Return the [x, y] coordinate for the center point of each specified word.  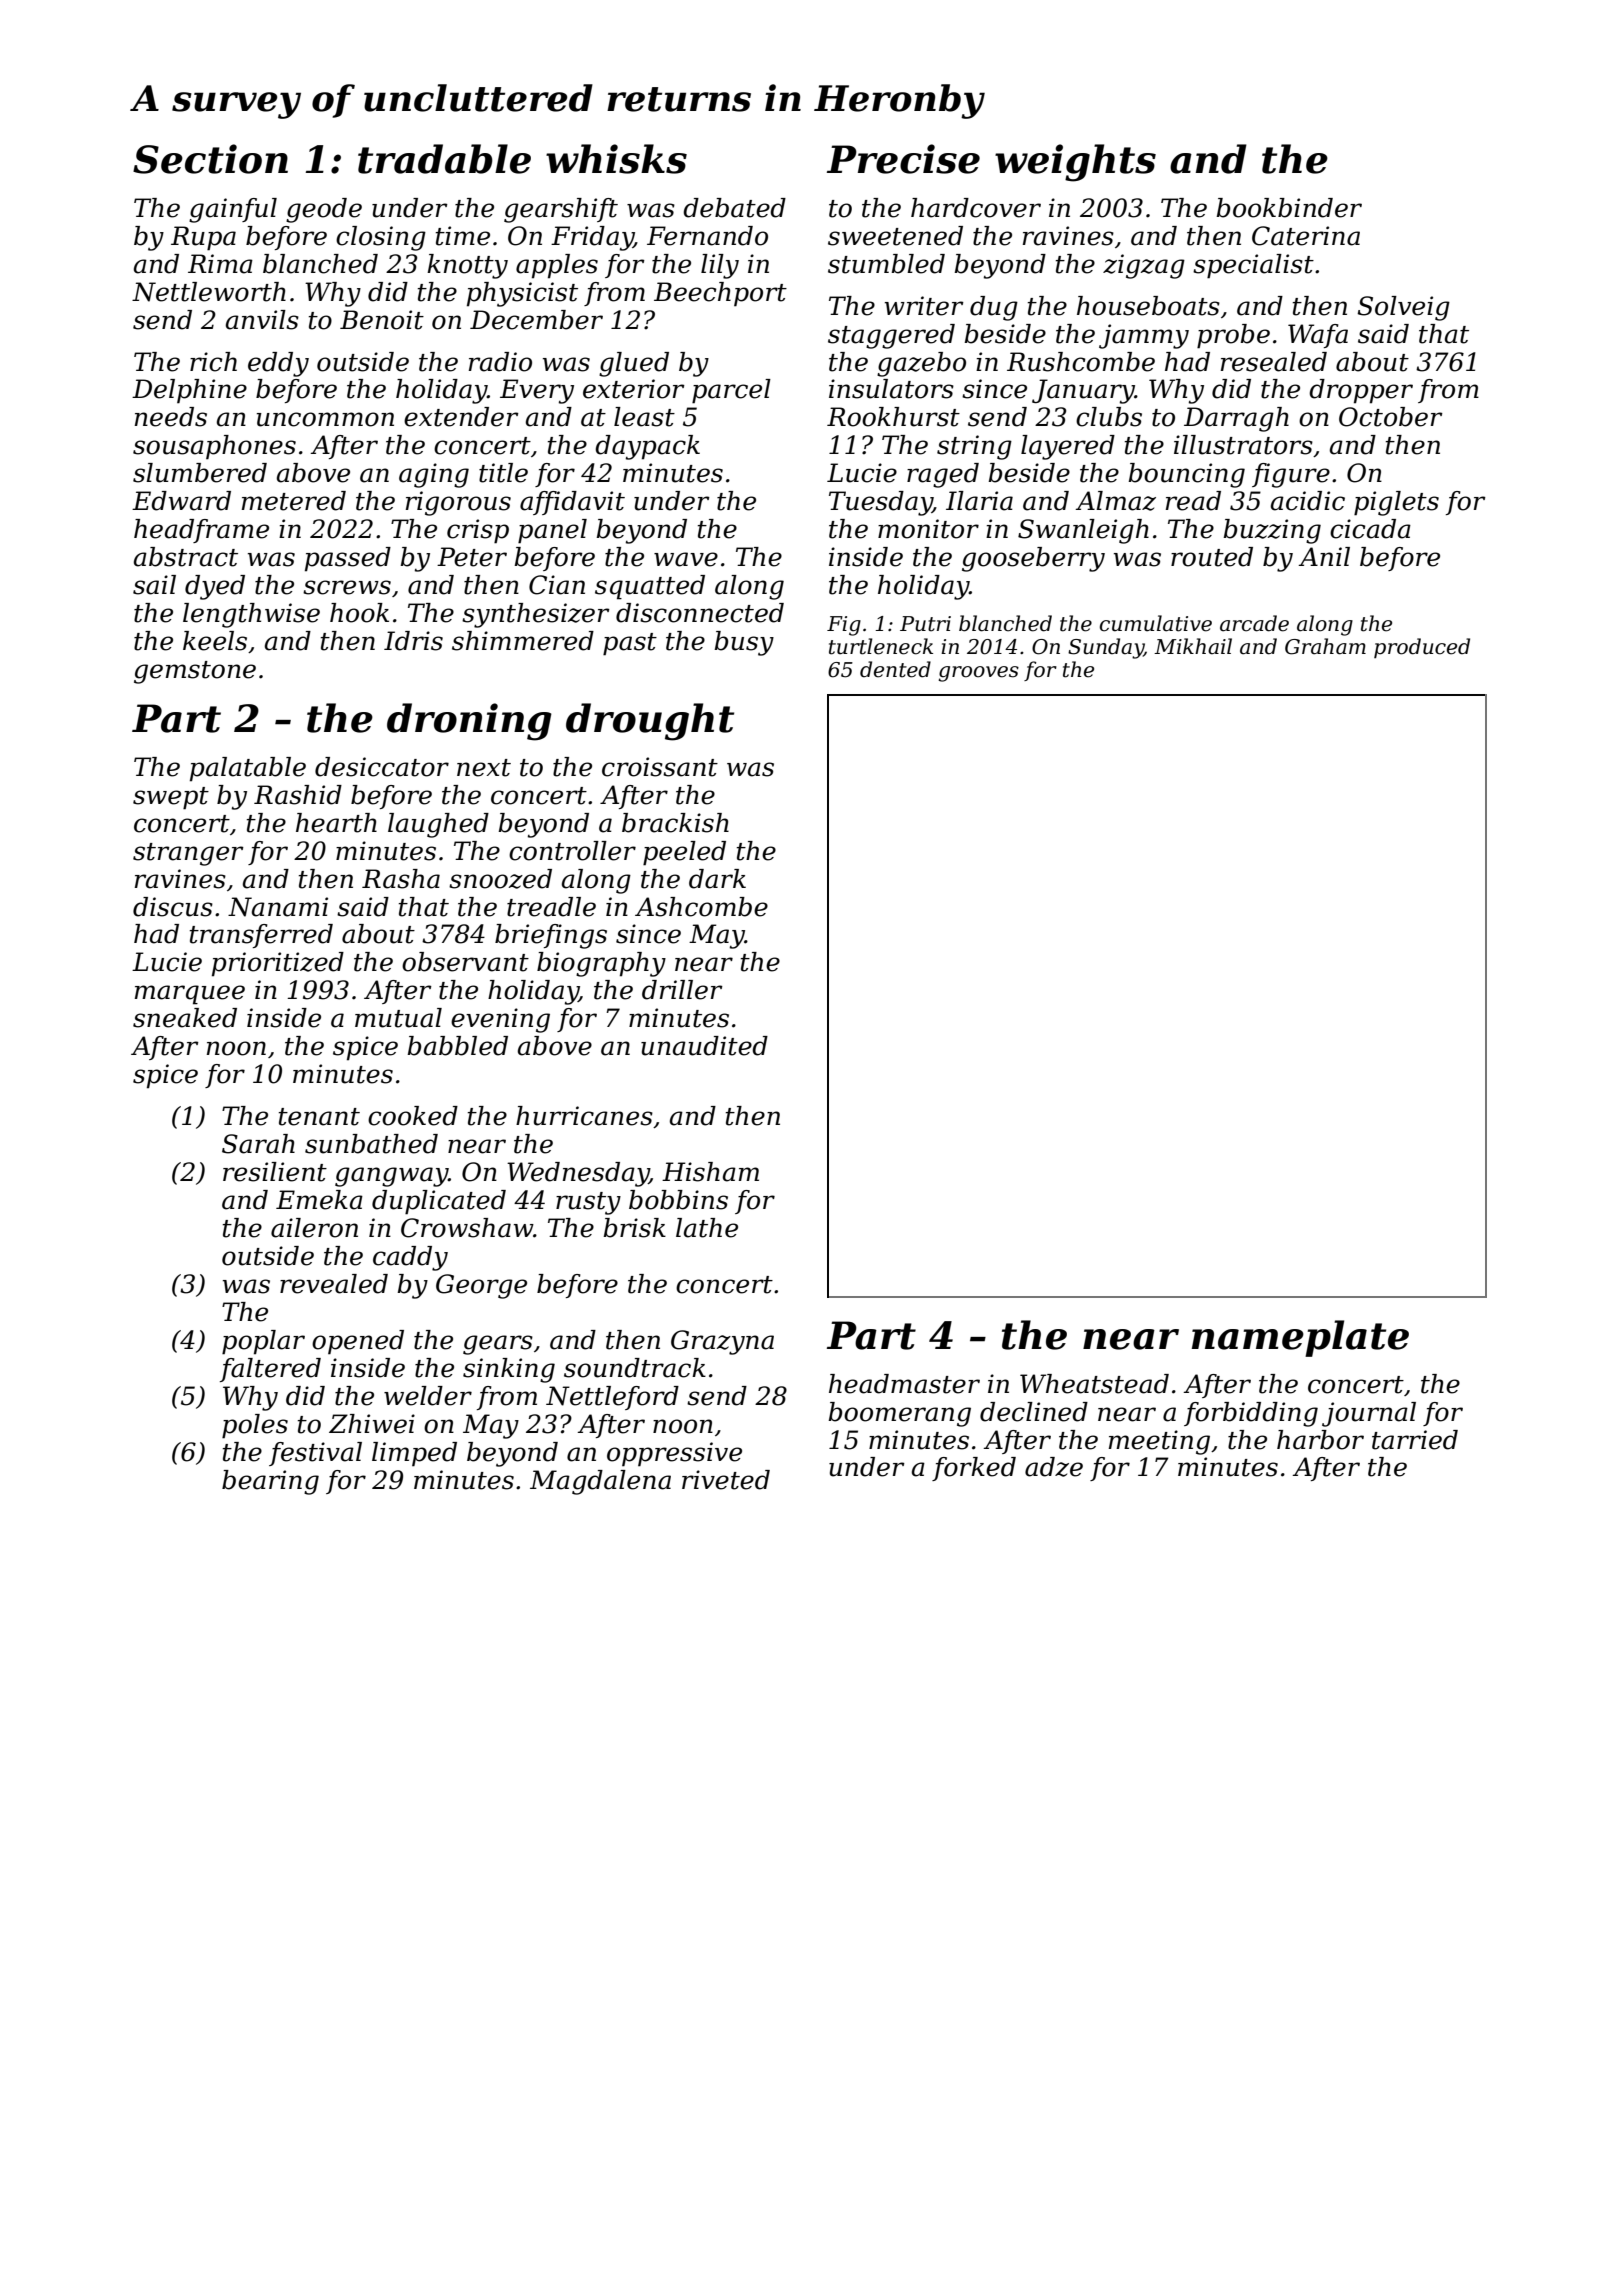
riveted [726, 1480]
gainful [233, 210]
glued [634, 364]
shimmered [523, 641]
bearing [270, 1482]
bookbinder [1289, 208]
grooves [978, 674]
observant [465, 962]
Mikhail [1193, 646]
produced [1422, 648]
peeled [684, 853]
